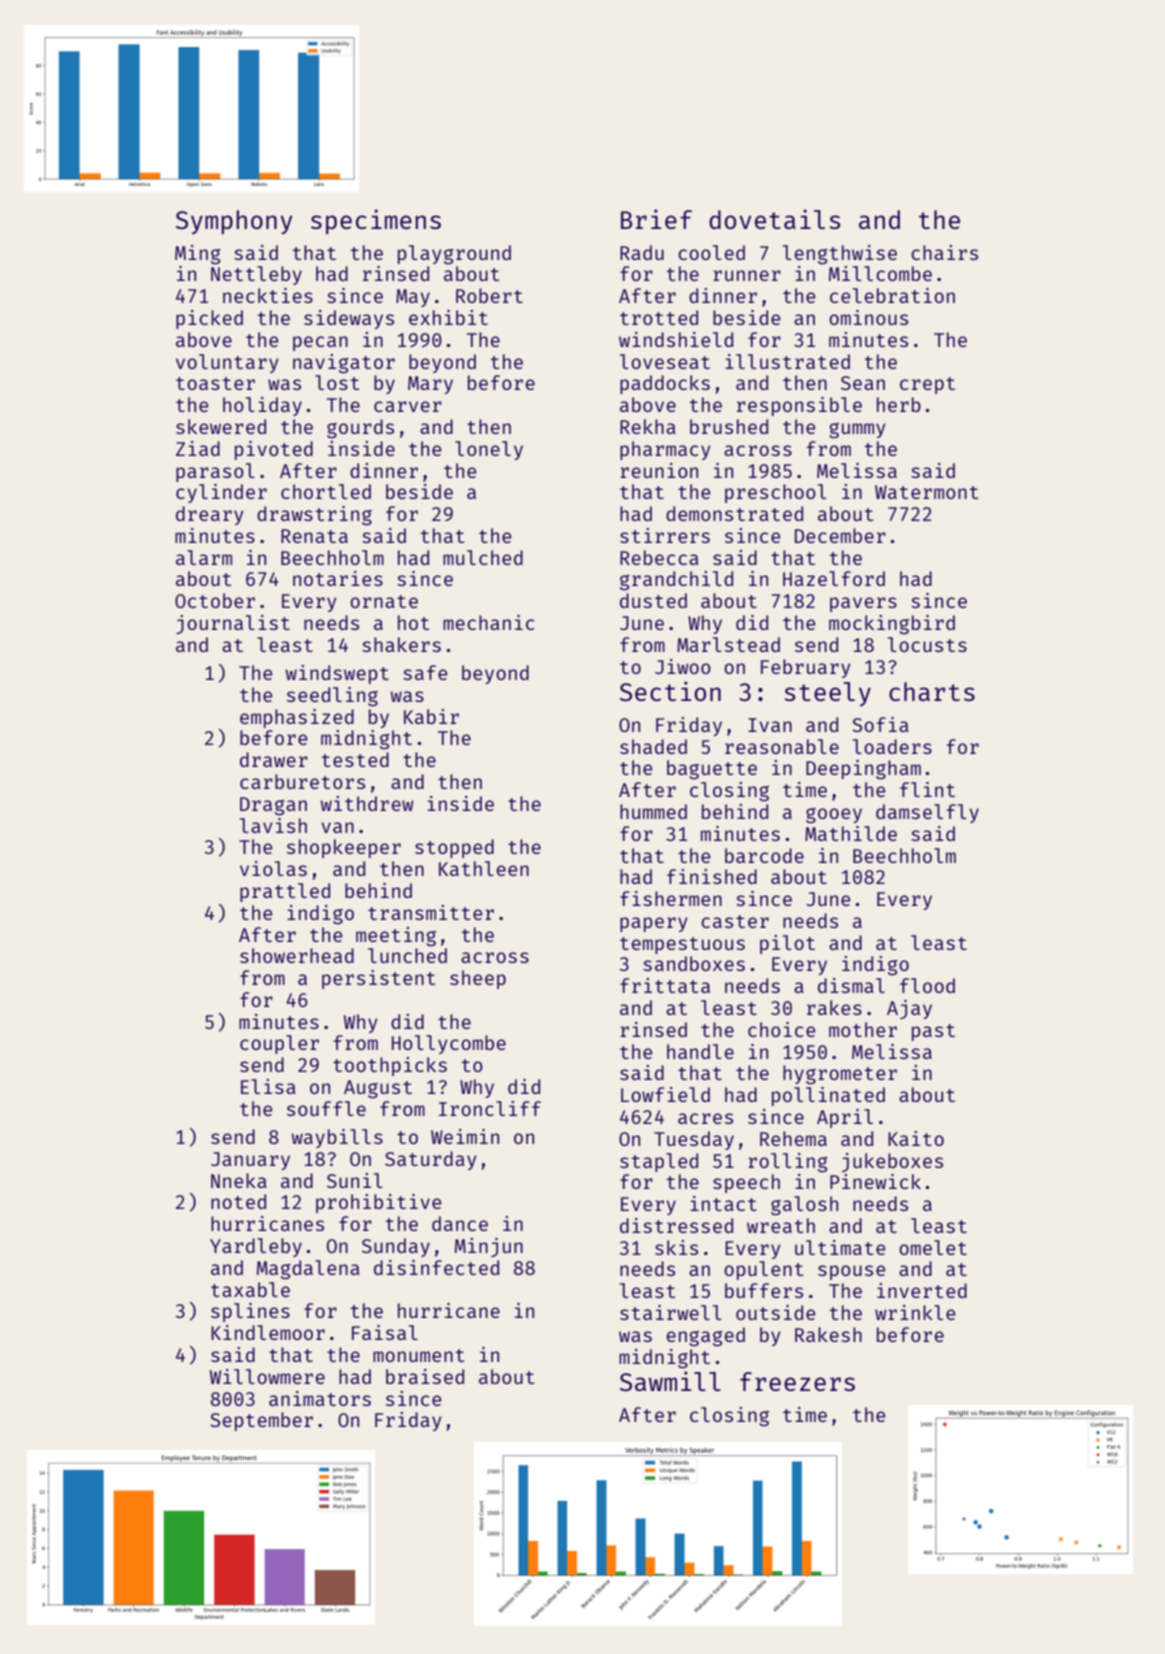 The width and height of the image is (1165, 1654). I want to click on Sawmill, so click(670, 1381).
